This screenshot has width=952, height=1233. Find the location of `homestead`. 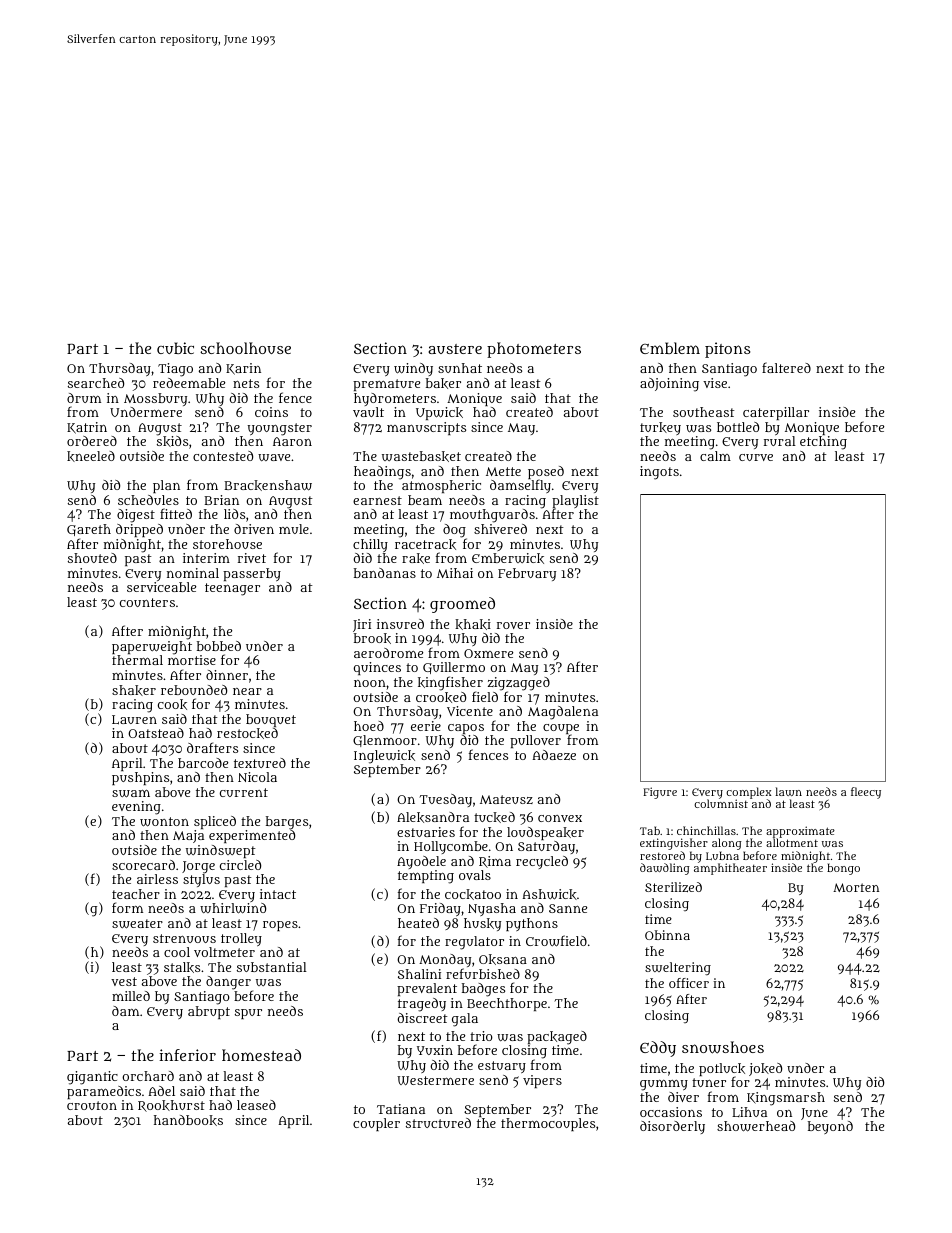

homestead is located at coordinates (261, 1055).
